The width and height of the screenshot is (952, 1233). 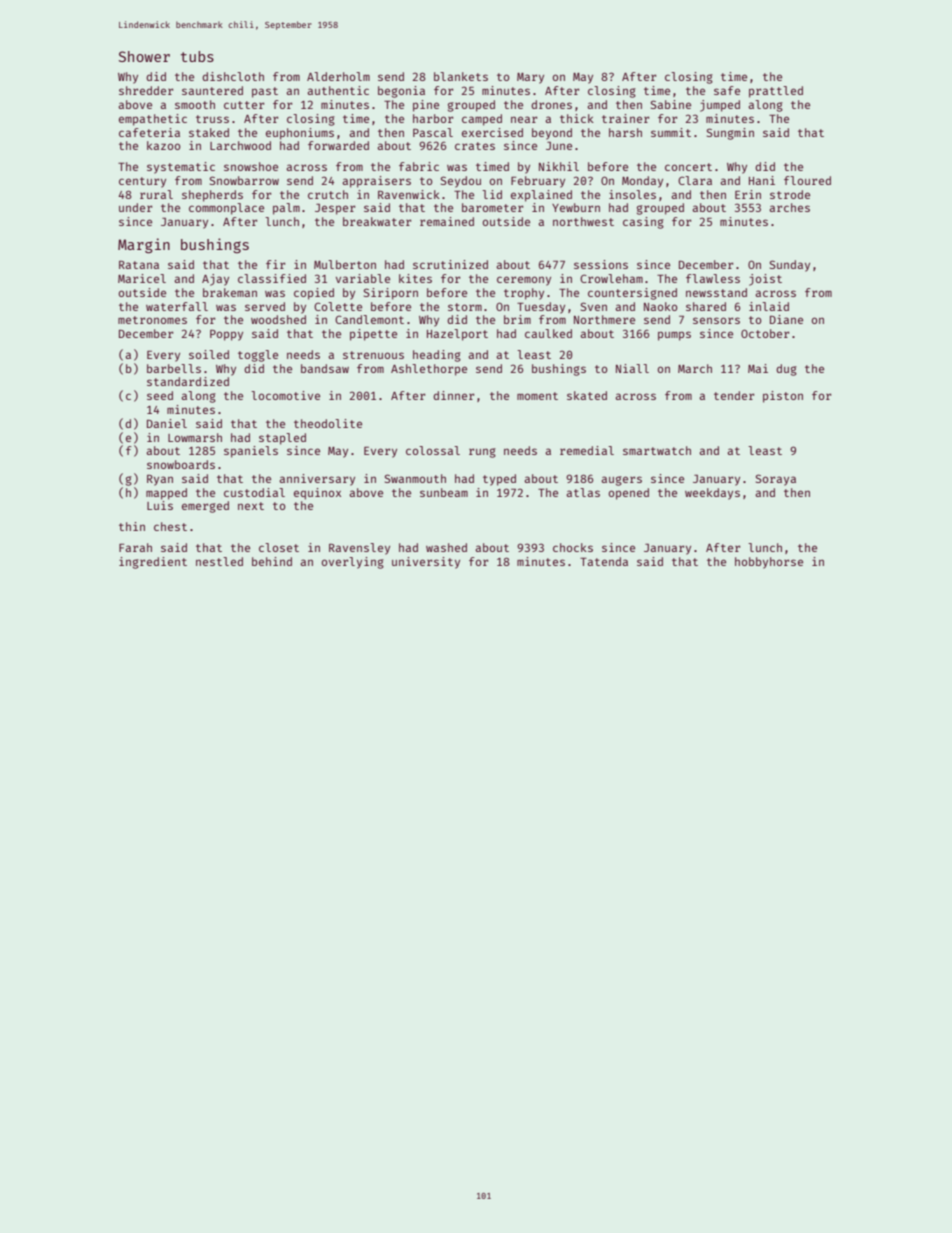 I want to click on smartwatch, so click(x=657, y=450).
